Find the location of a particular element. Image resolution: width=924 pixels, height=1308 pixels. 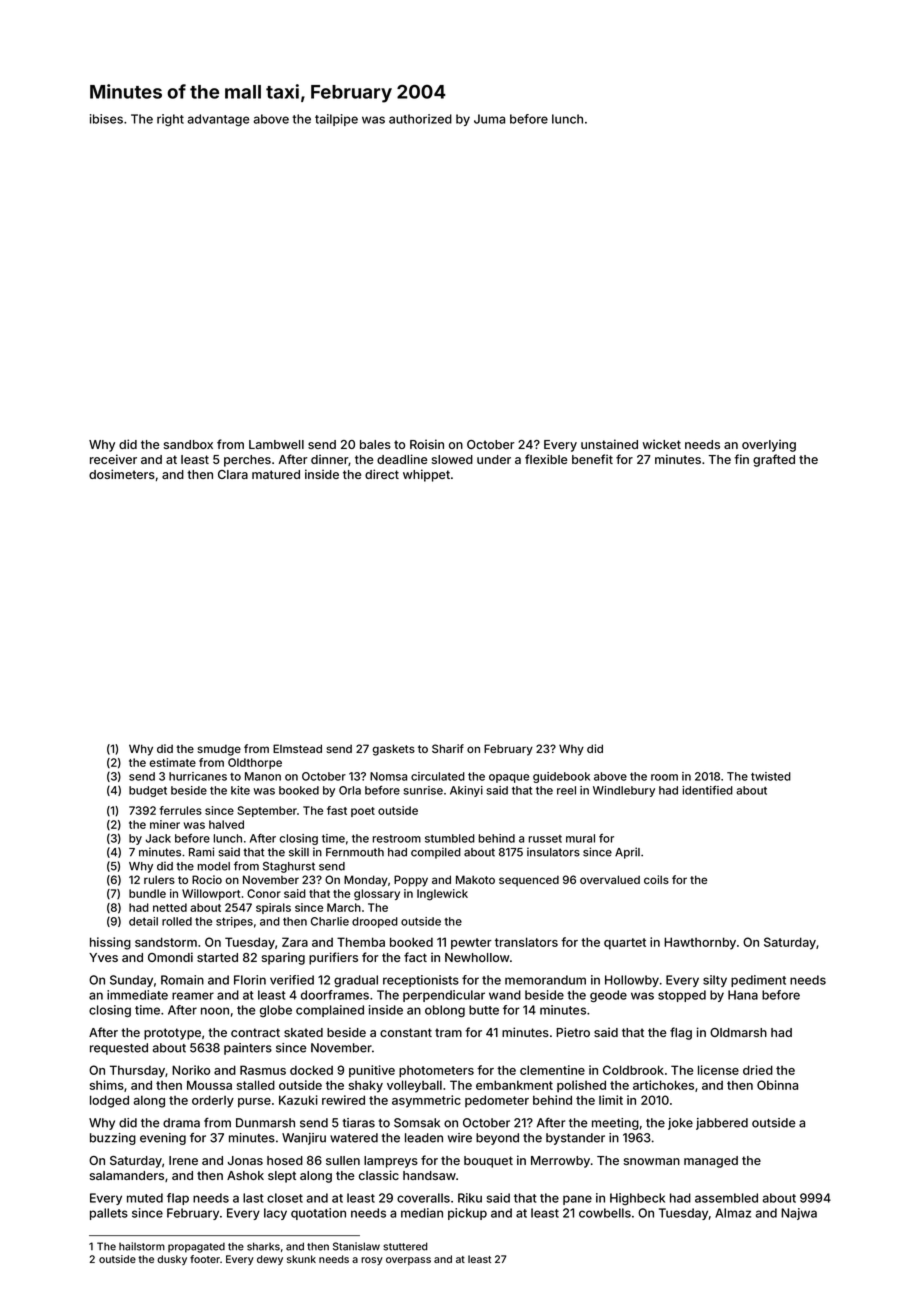

cowbells is located at coordinates (605, 1213).
